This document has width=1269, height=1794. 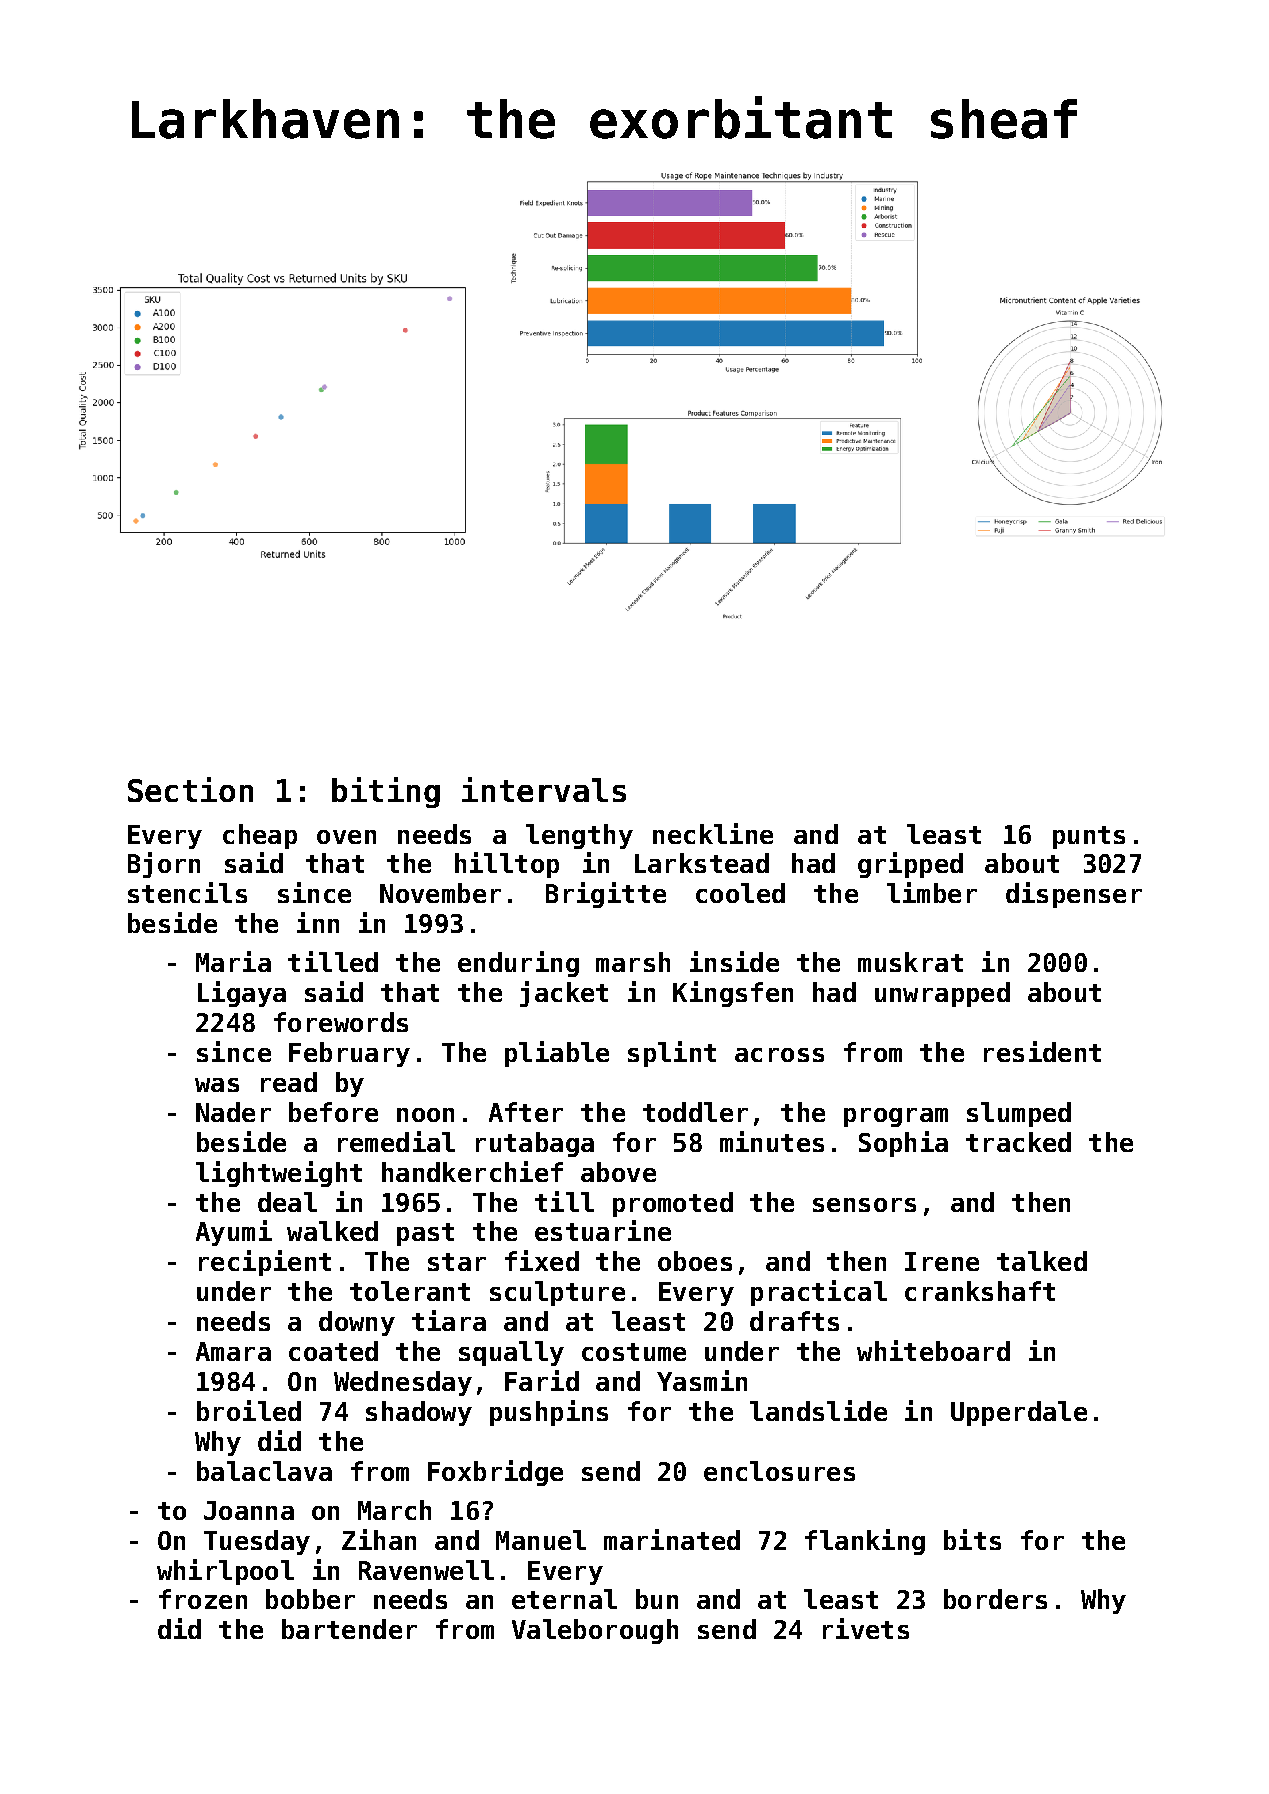 I want to click on intervals, so click(x=544, y=789).
